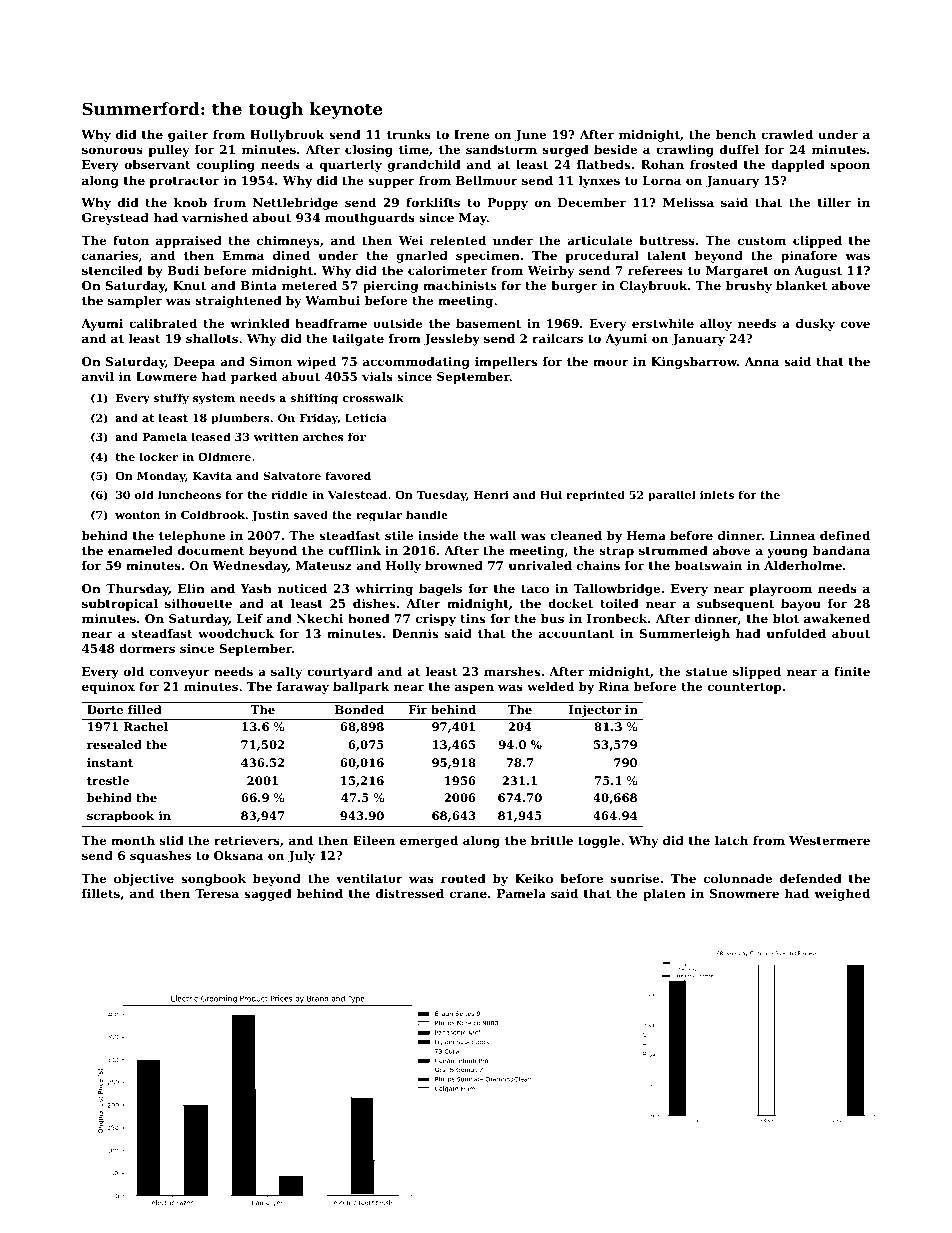 The height and width of the document is (1233, 952). Describe the element at coordinates (737, 272) in the document. I see `Margaret` at that location.
